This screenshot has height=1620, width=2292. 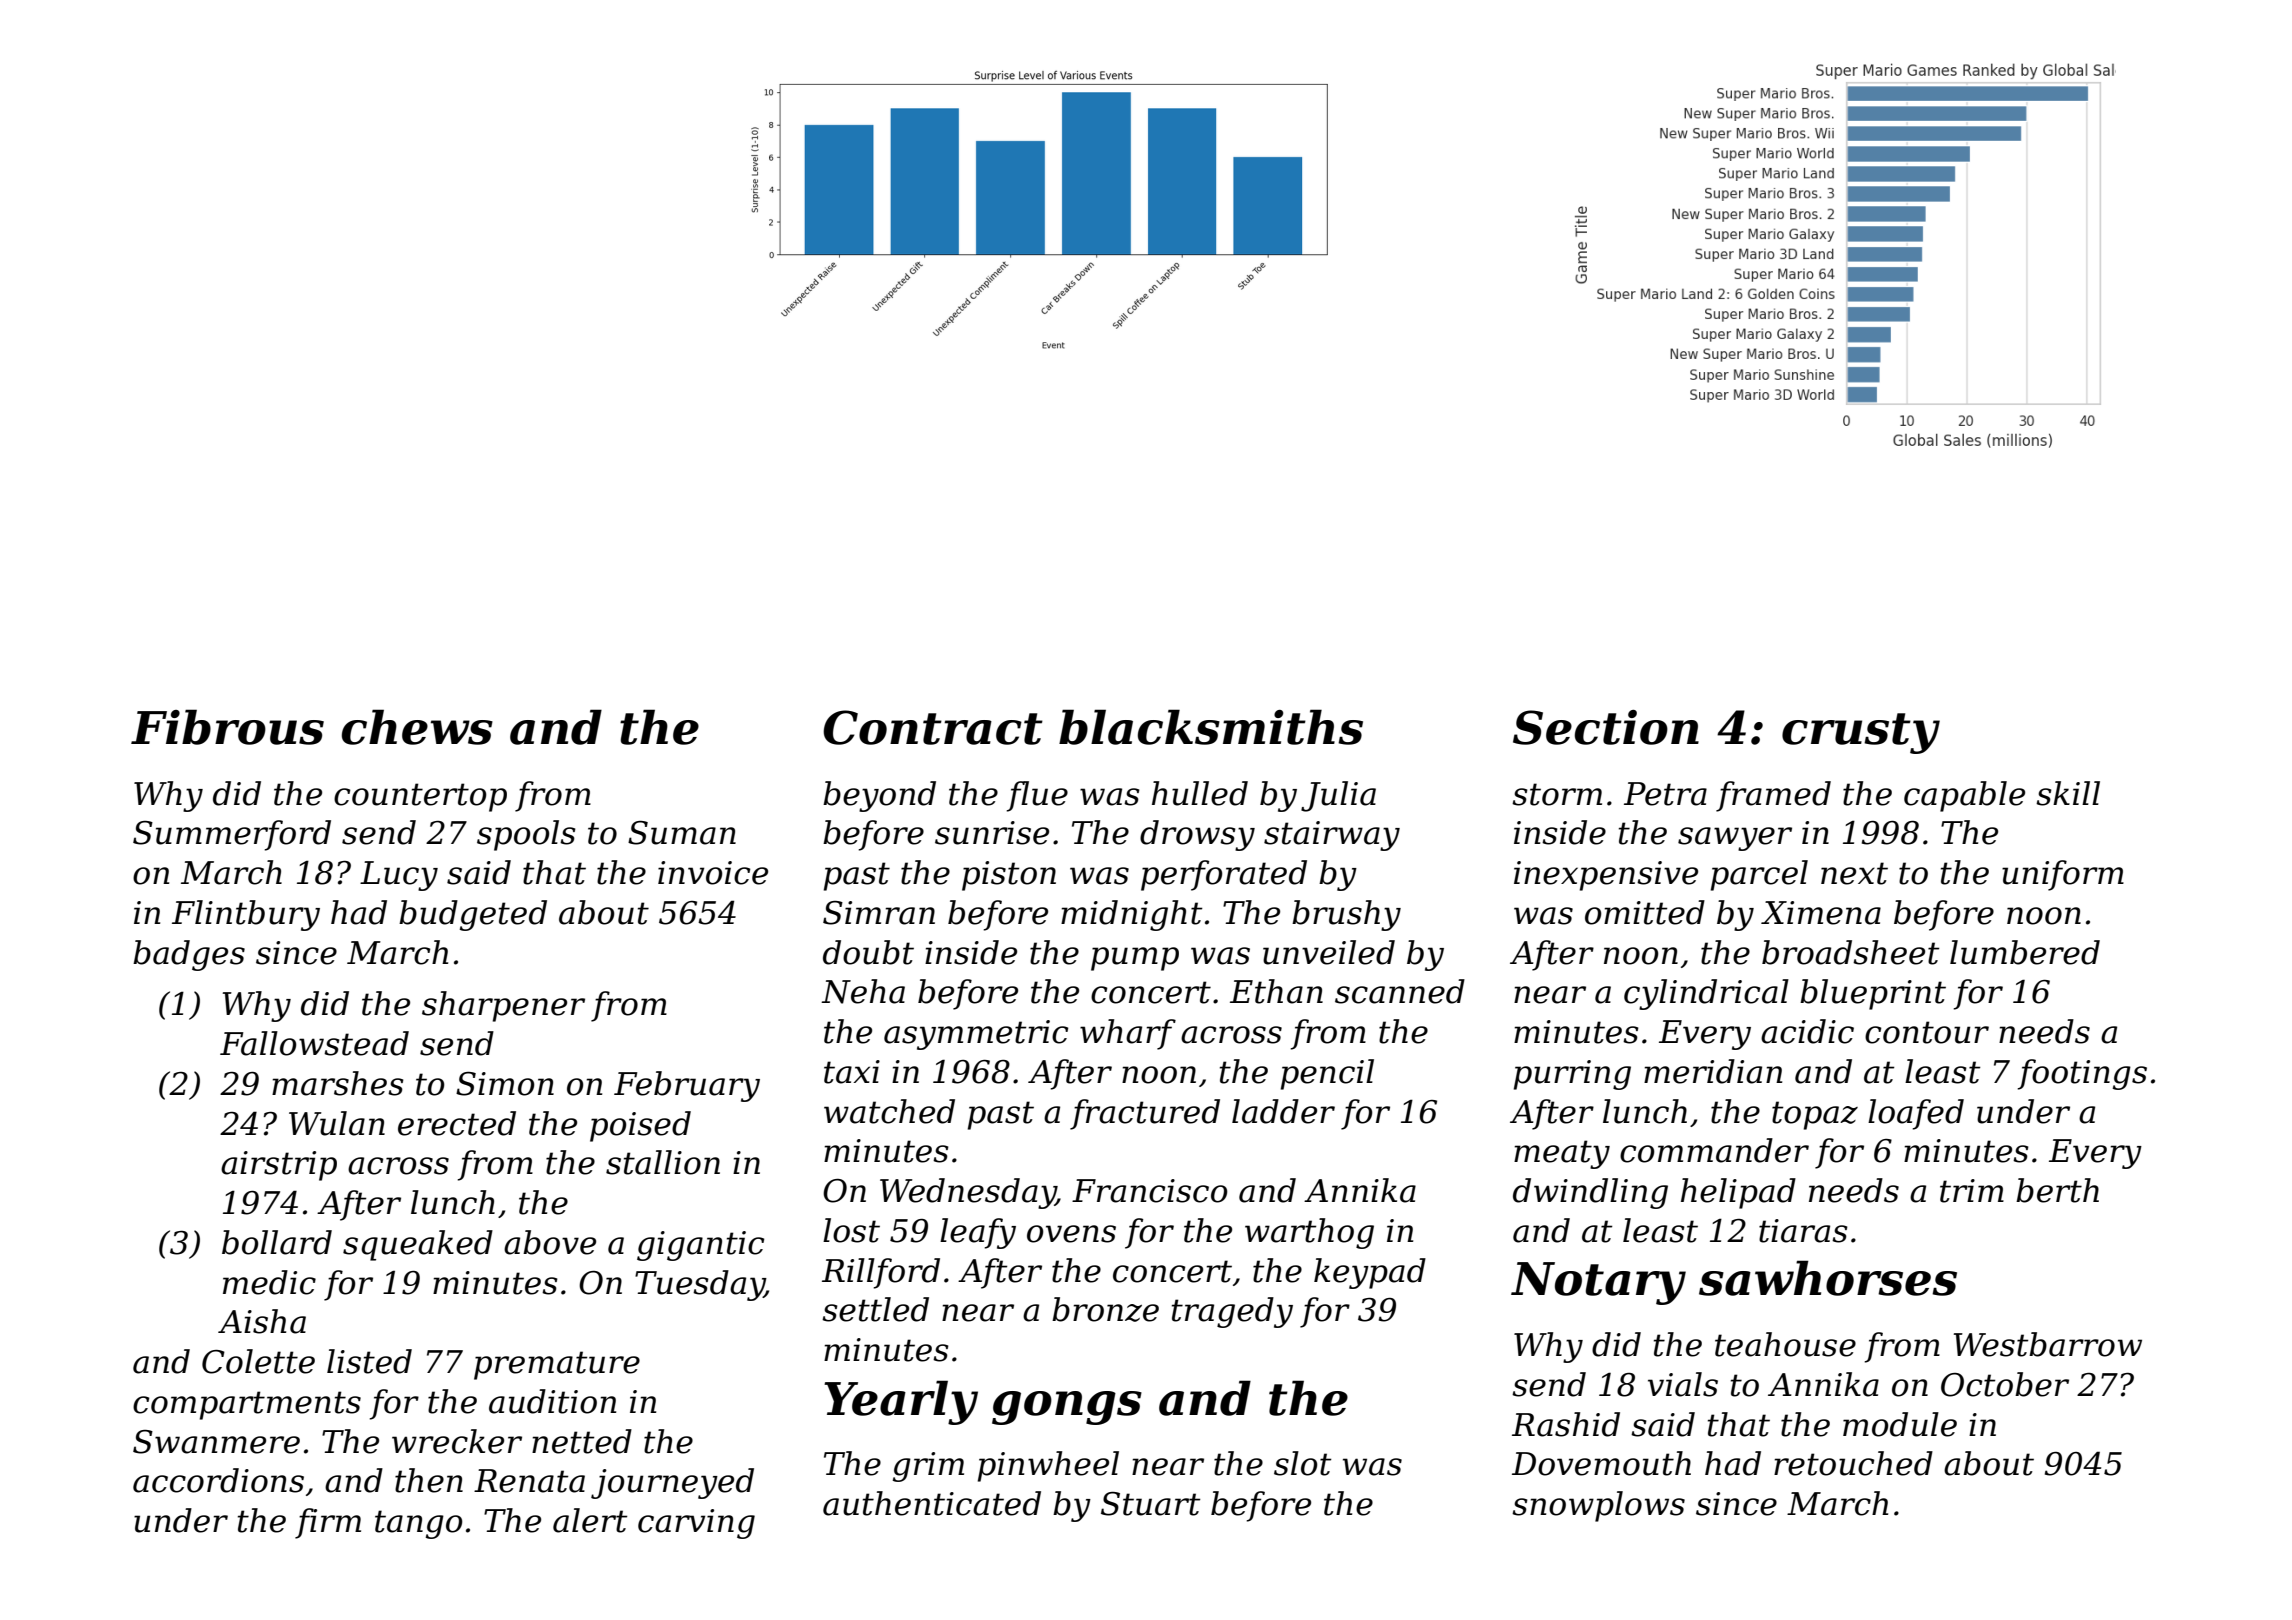 What do you see at coordinates (1598, 1506) in the screenshot?
I see `snowplows` at bounding box center [1598, 1506].
